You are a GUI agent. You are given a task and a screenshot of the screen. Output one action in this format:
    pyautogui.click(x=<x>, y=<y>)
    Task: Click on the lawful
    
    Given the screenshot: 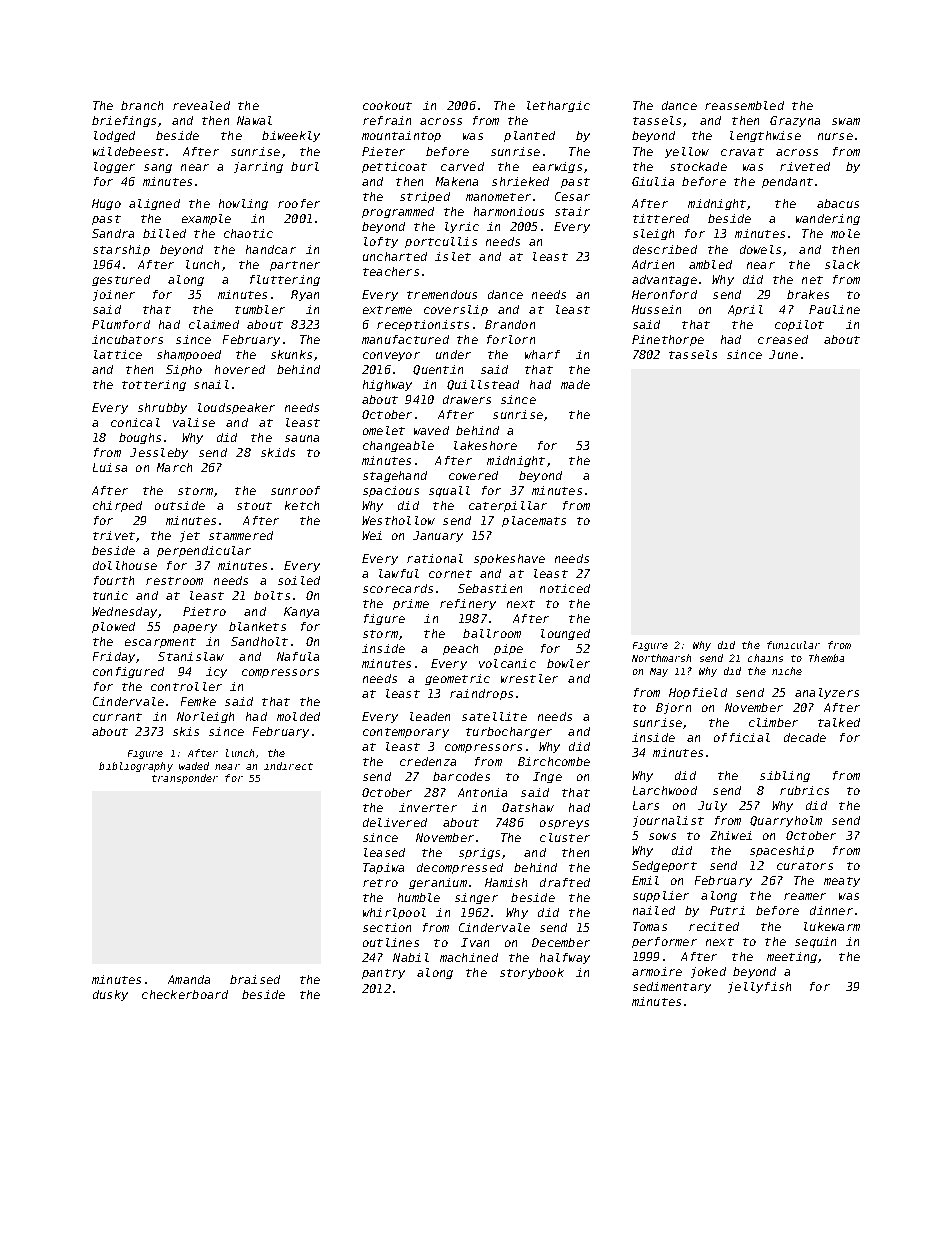 What is the action you would take?
    pyautogui.click(x=399, y=573)
